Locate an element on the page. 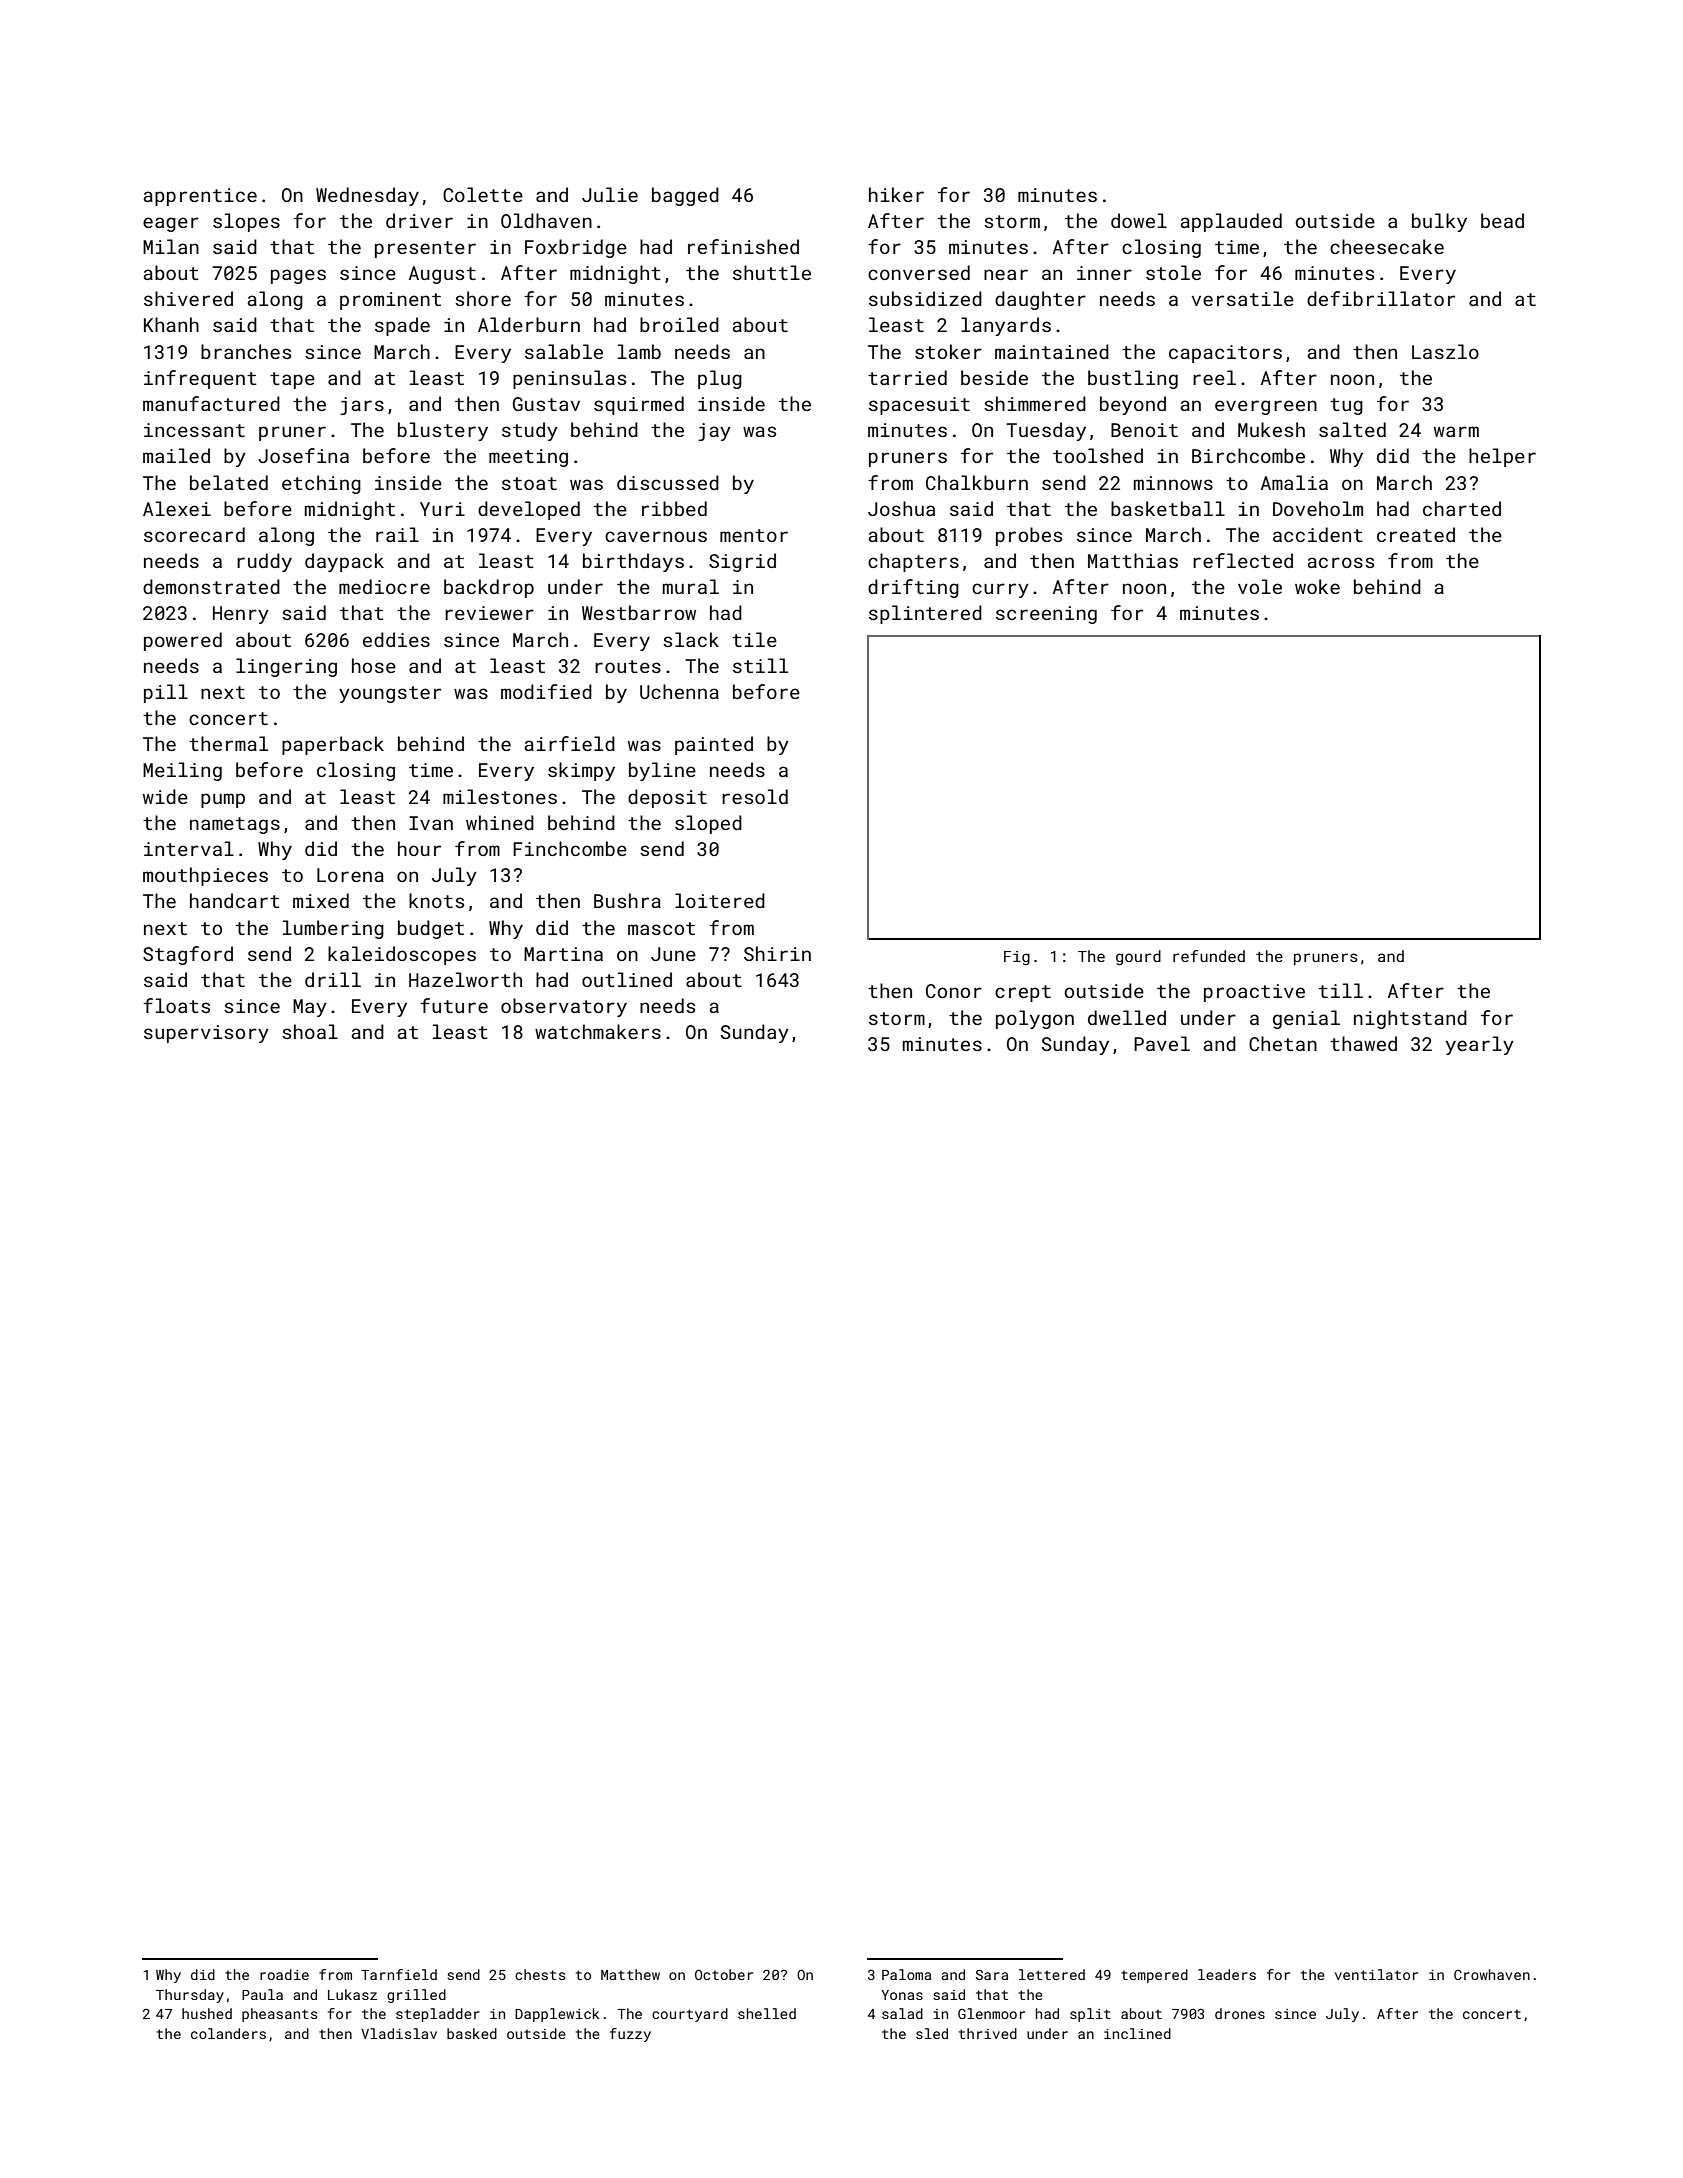  supervisory is located at coordinates (206, 1034).
